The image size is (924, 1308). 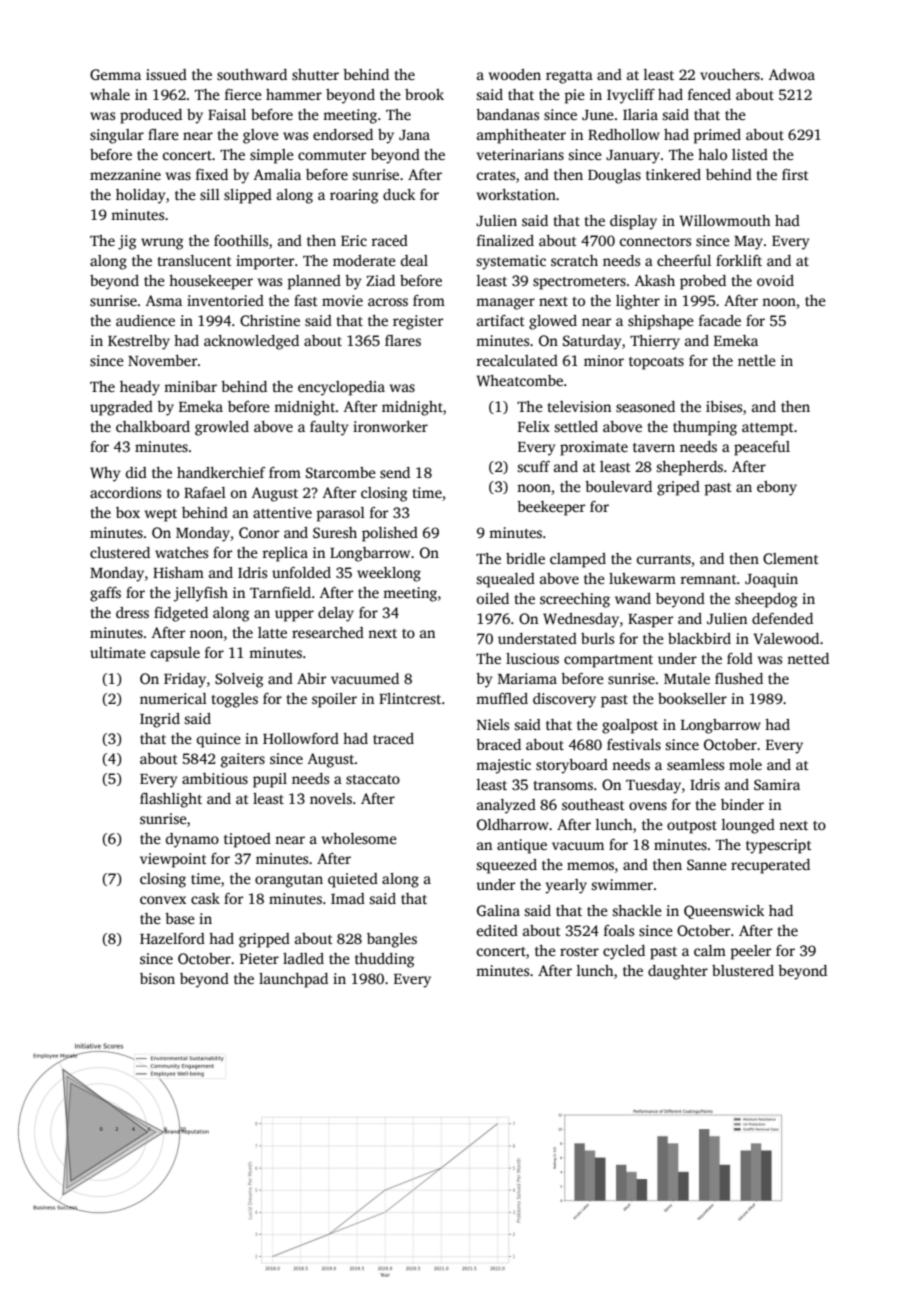 What do you see at coordinates (513, 824) in the image?
I see `Oldharrow` at bounding box center [513, 824].
